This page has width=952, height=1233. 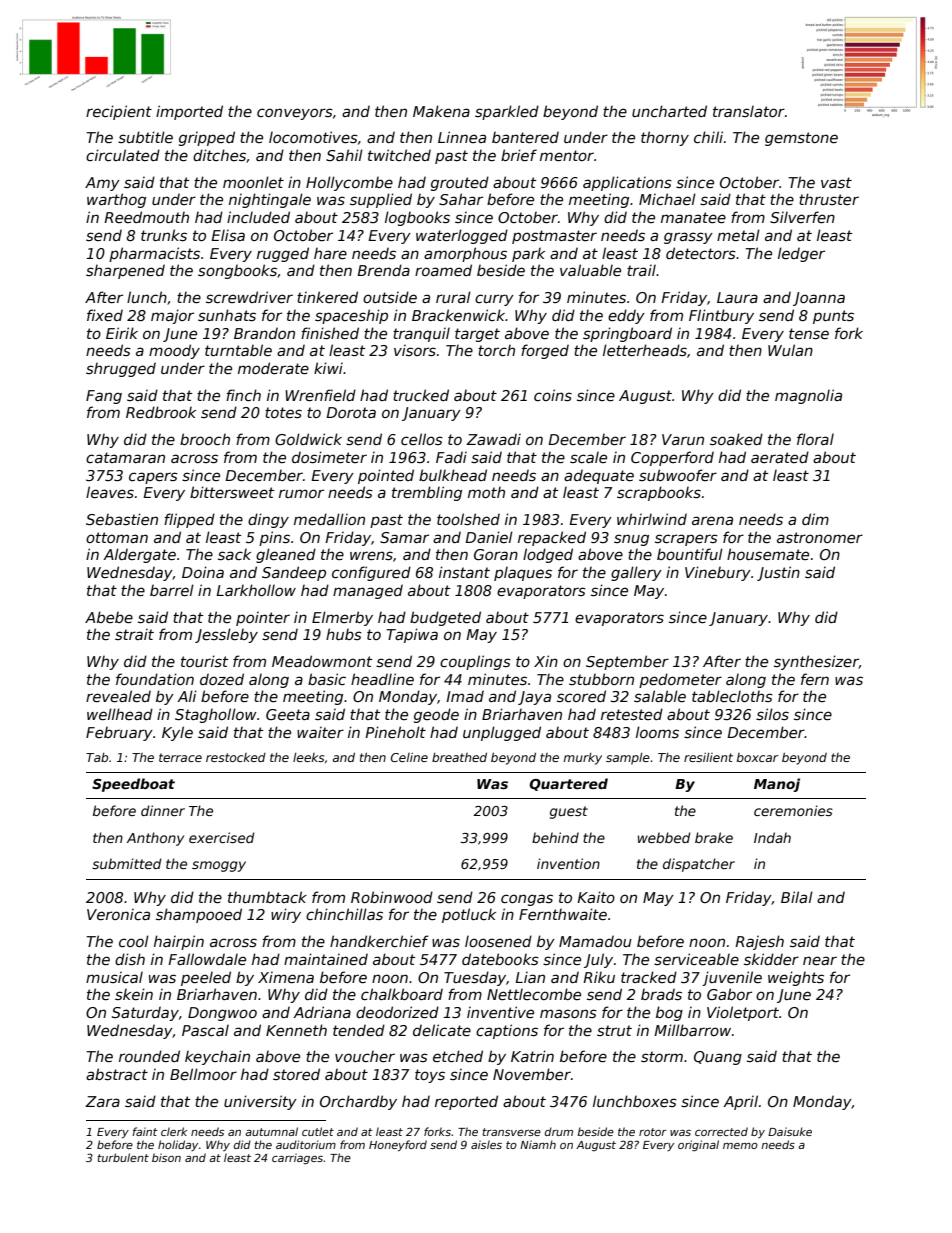 What do you see at coordinates (149, 1056) in the page?
I see `rounded` at bounding box center [149, 1056].
